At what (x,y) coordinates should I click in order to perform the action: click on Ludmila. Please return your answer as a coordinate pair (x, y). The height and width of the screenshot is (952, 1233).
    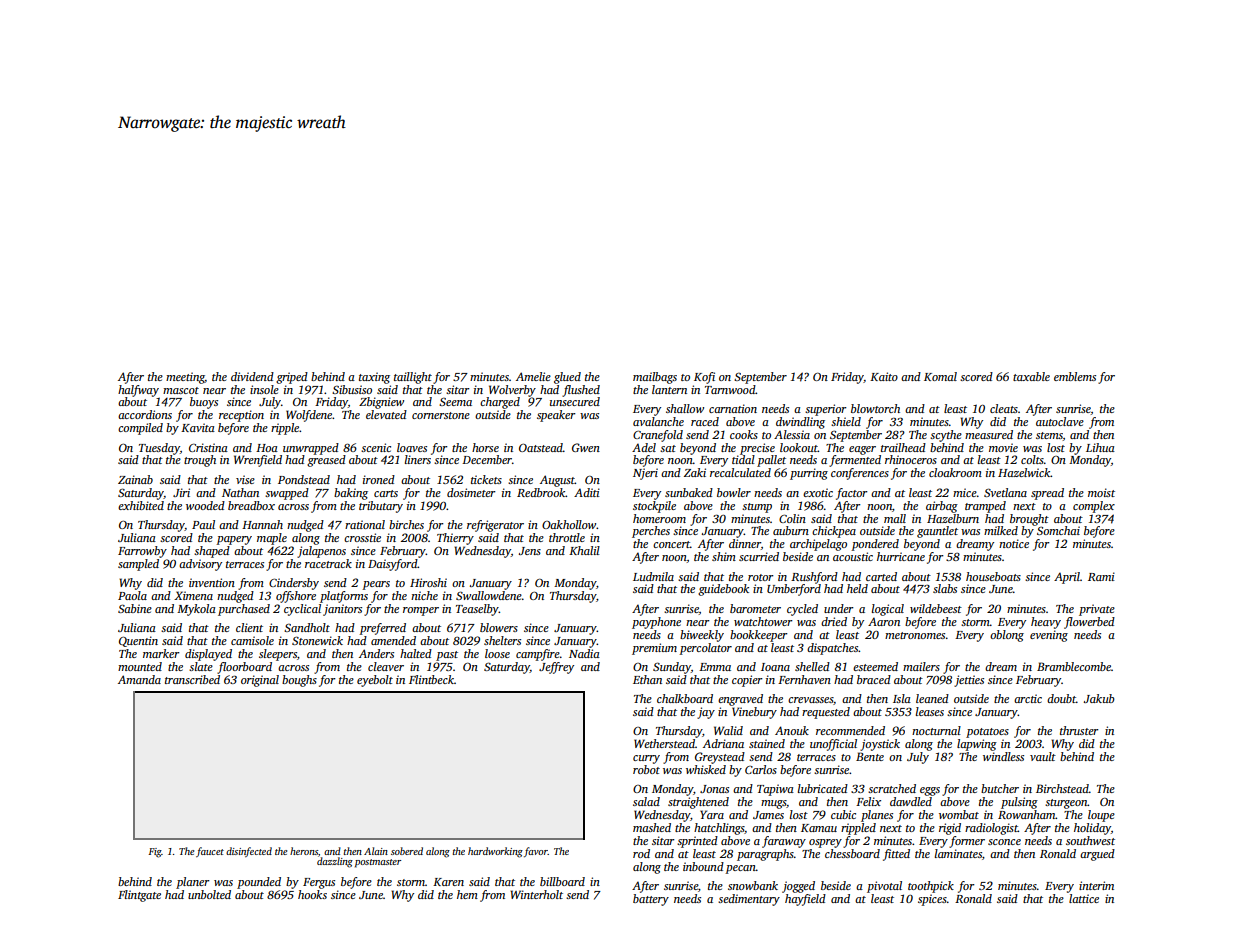
    Looking at the image, I should click on (653, 576).
